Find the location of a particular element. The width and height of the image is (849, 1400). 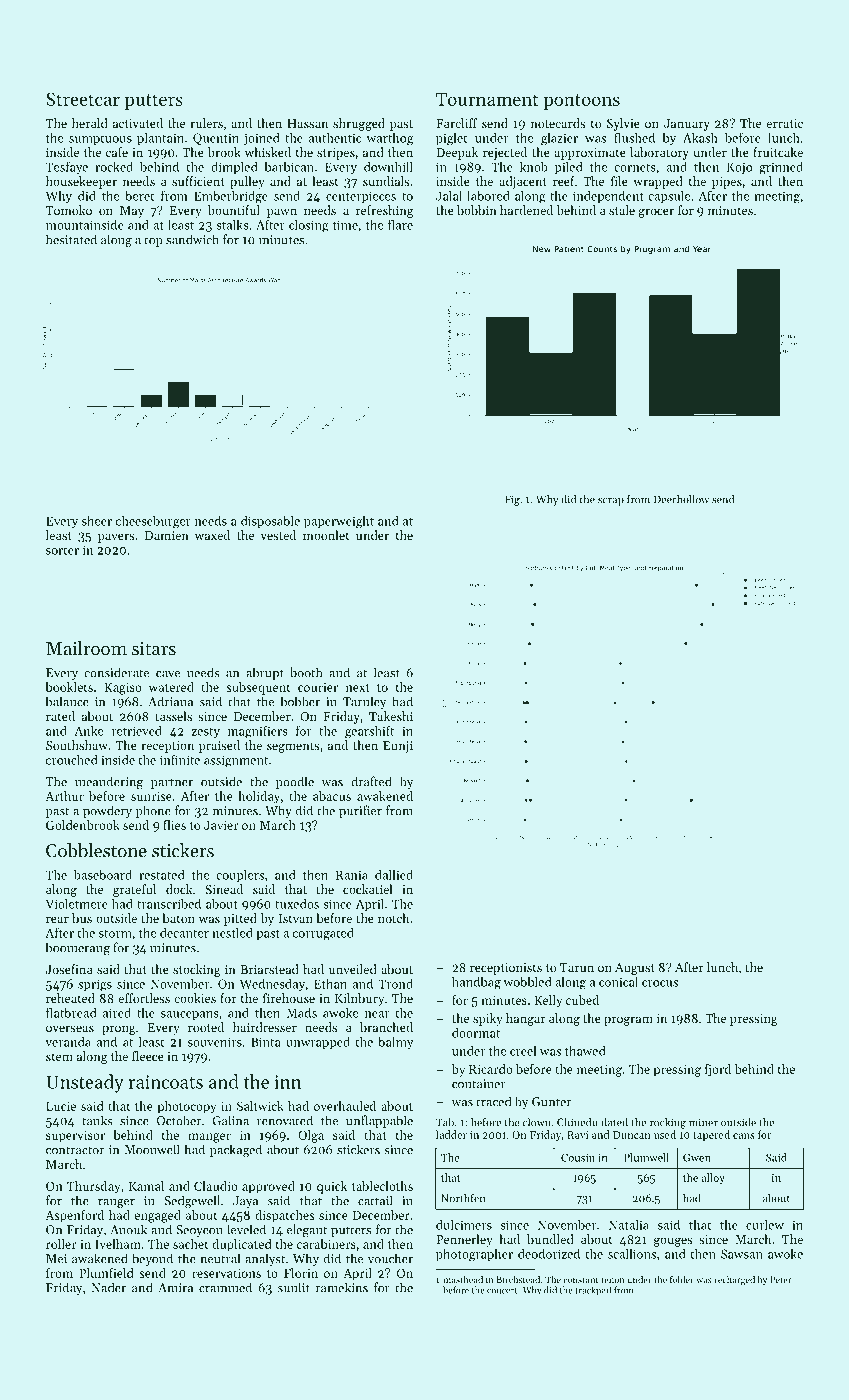

Amira is located at coordinates (175, 1288).
